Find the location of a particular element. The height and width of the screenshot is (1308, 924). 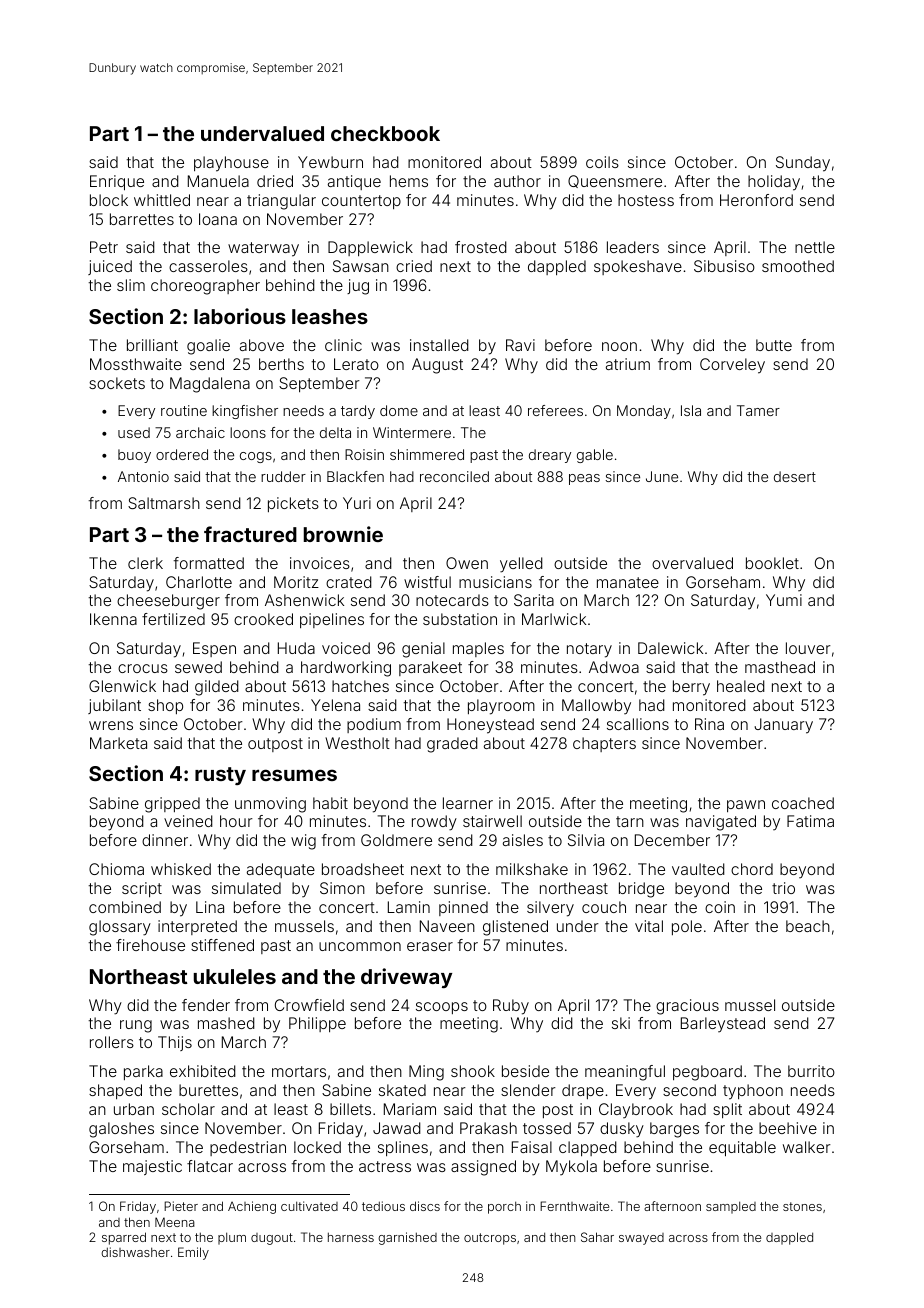

garnished is located at coordinates (407, 1238).
